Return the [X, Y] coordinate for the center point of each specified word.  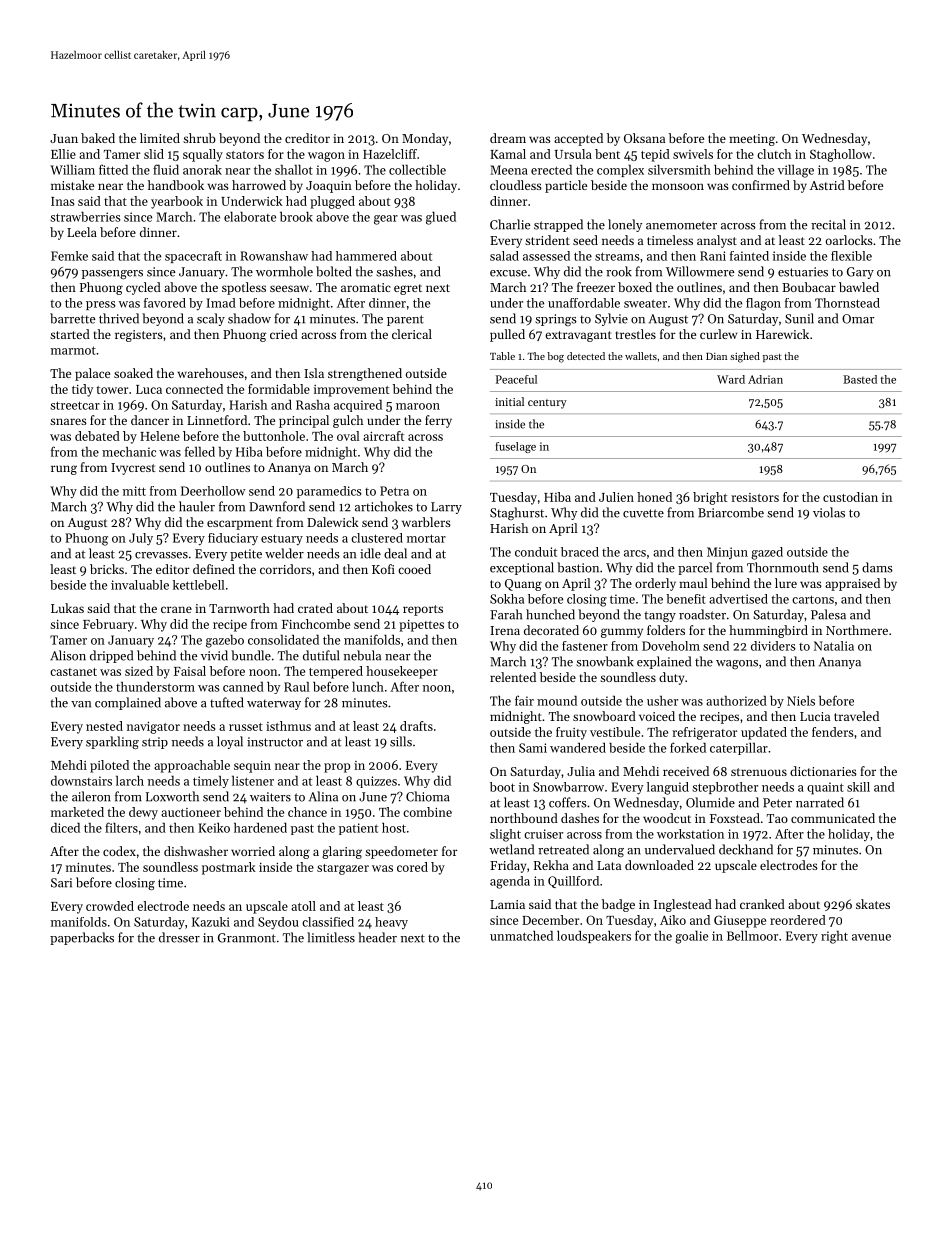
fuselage [515, 447]
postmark [229, 868]
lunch [368, 687]
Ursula [573, 154]
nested [104, 726]
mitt [134, 491]
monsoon [678, 186]
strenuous [759, 772]
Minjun [727, 553]
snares [68, 421]
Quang [523, 585]
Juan [64, 138]
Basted [860, 379]
